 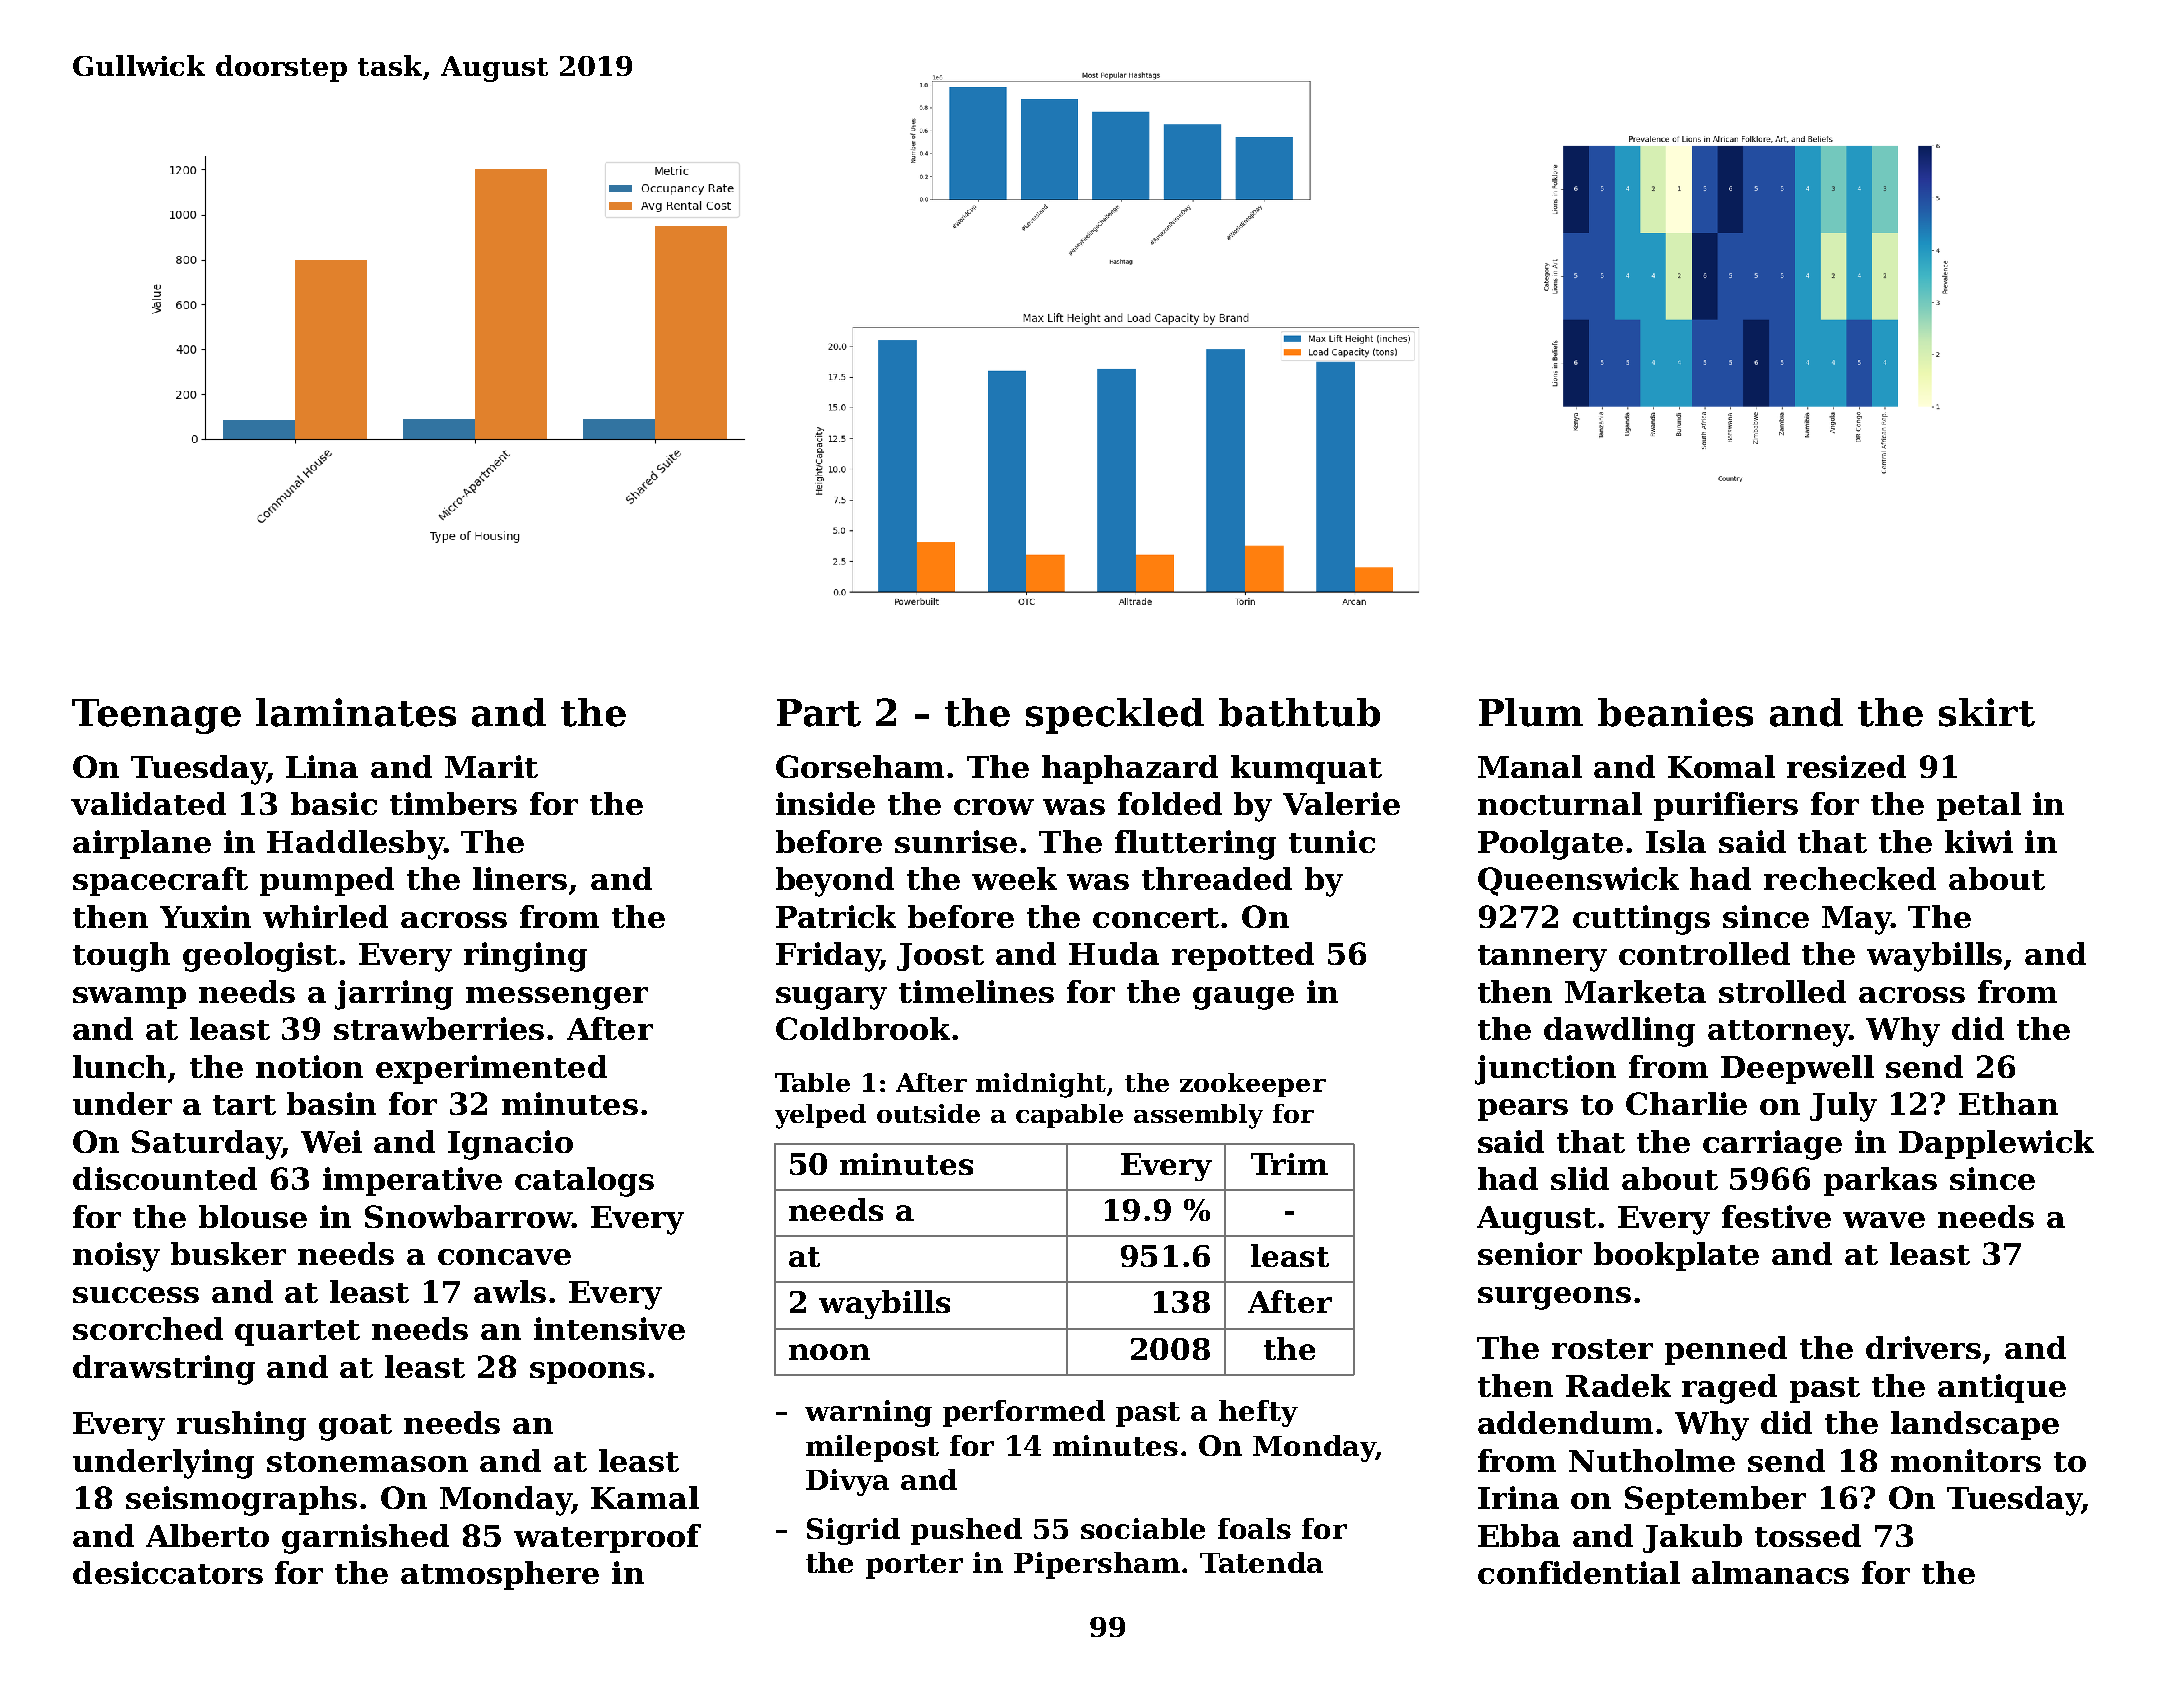 I want to click on tart, so click(x=244, y=1105).
